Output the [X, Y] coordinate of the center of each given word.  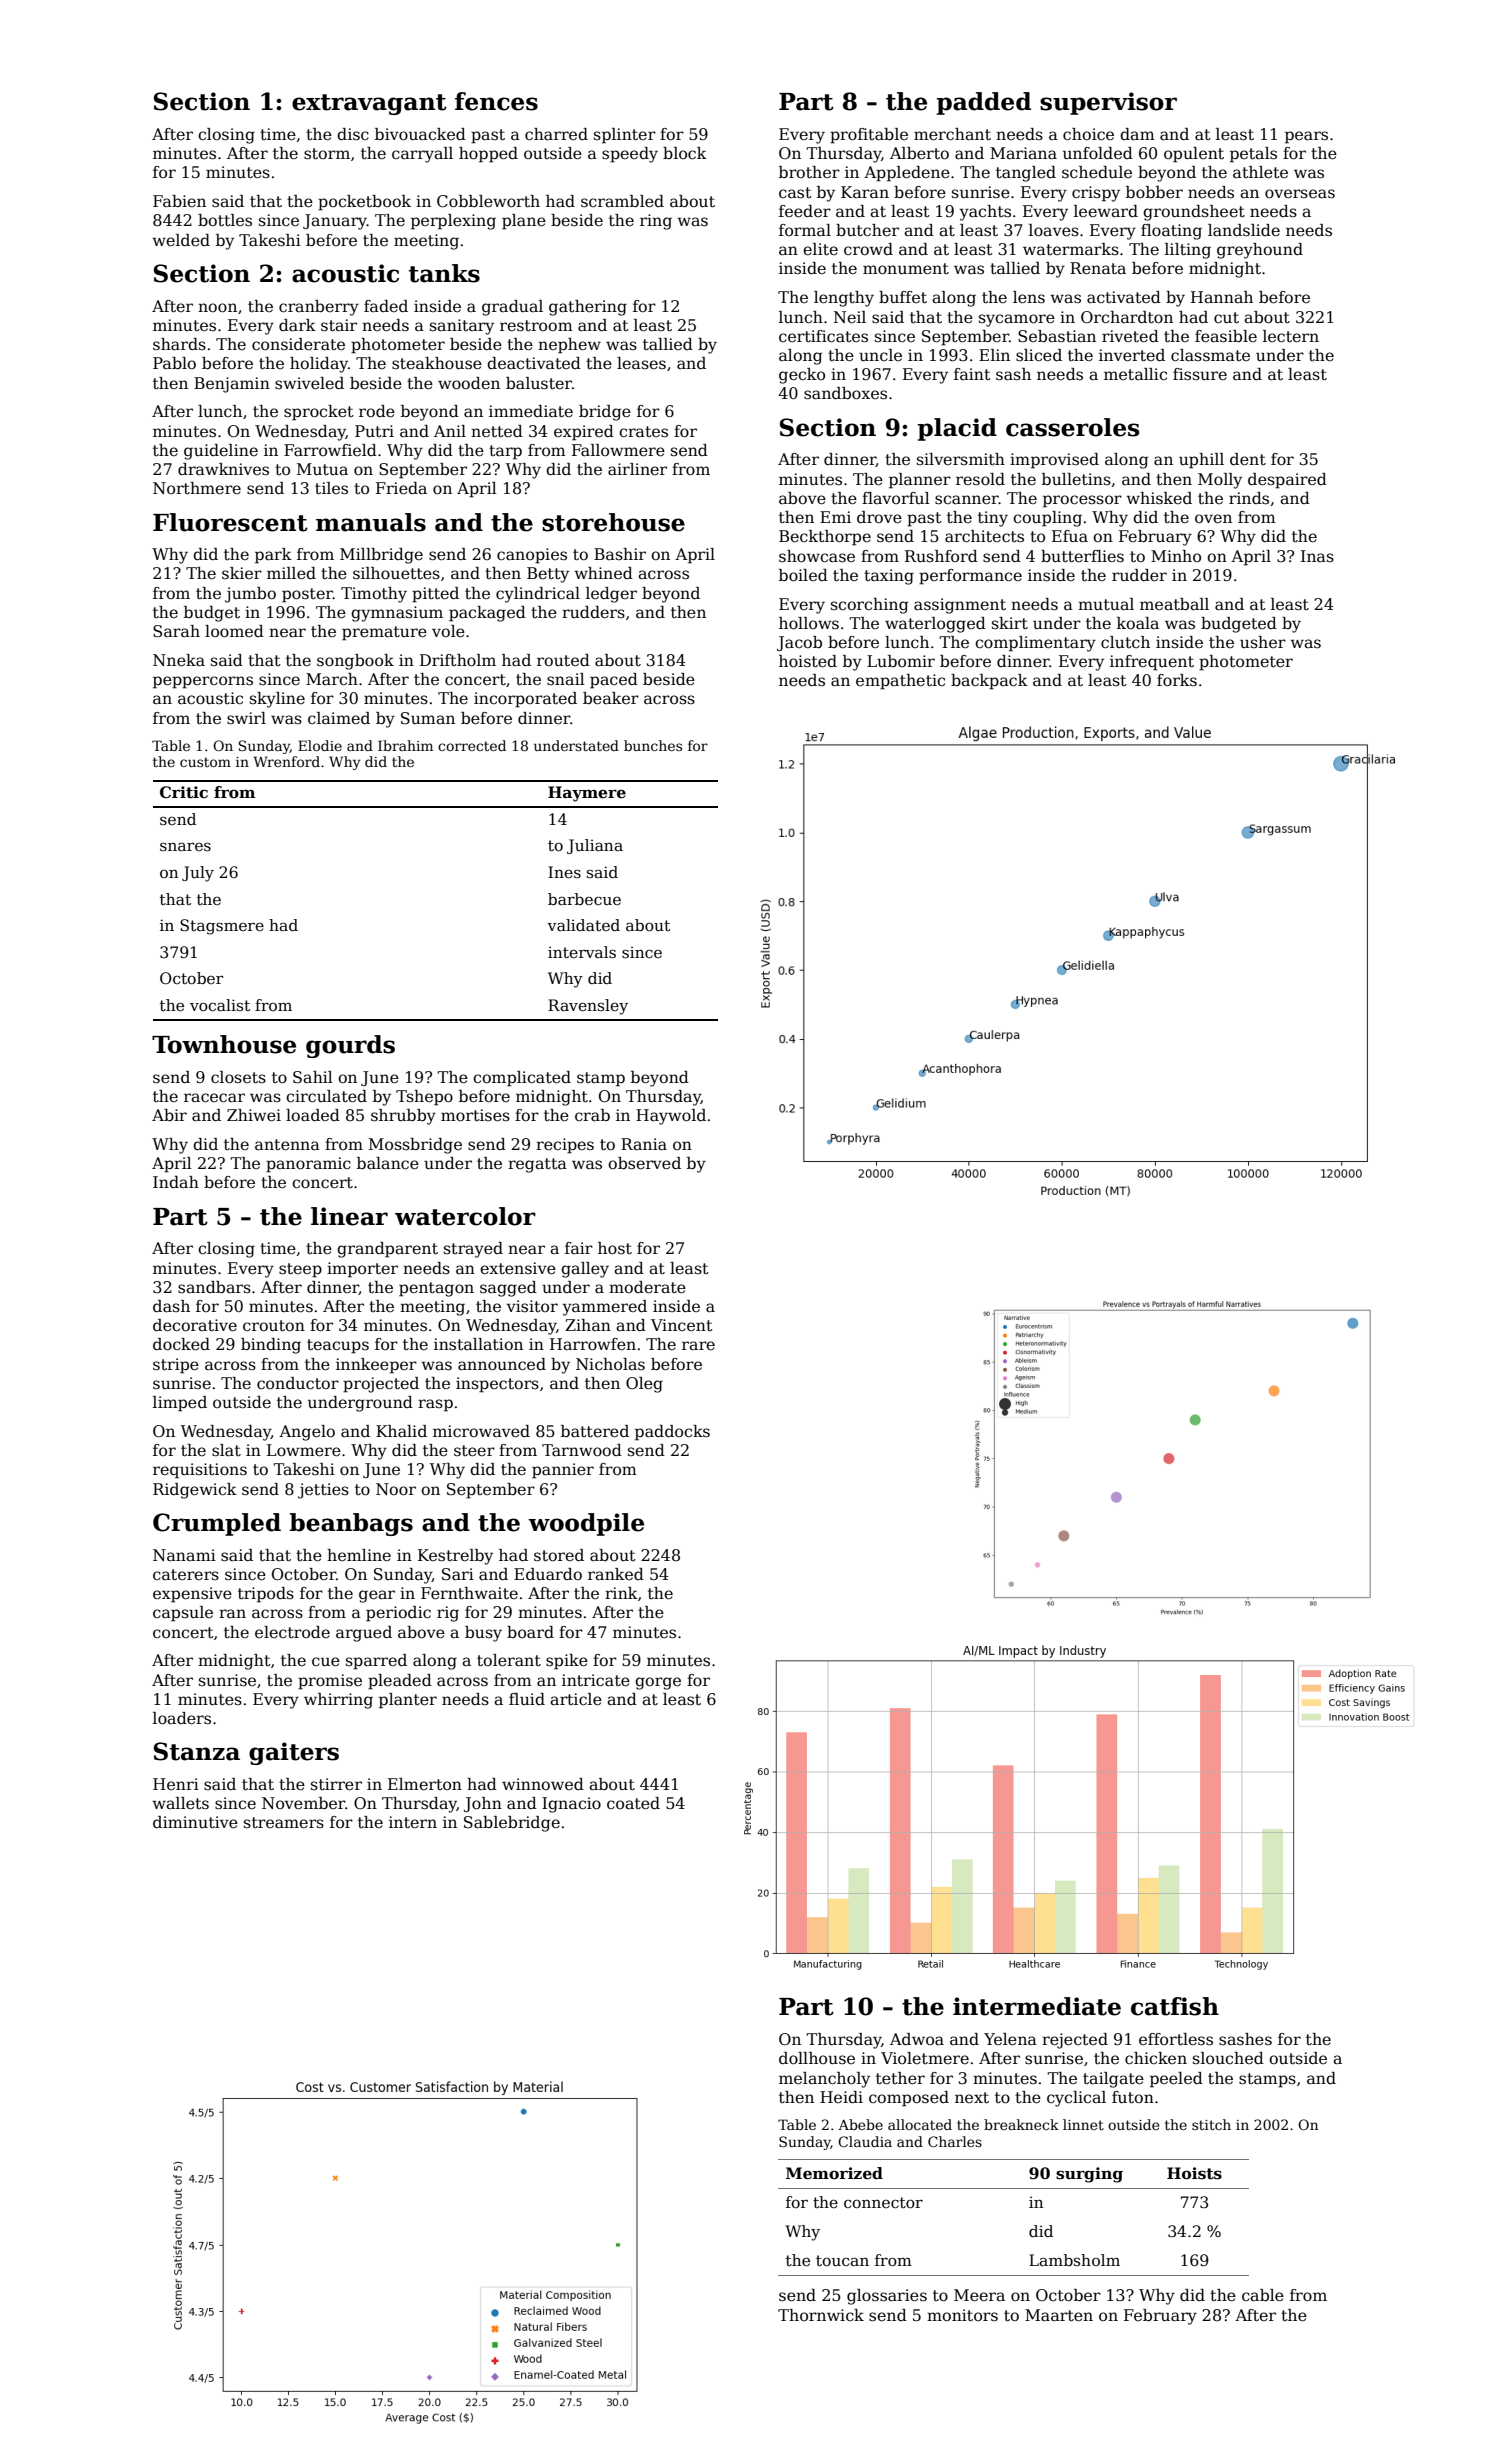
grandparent [387, 1250]
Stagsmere [222, 927]
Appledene [907, 174]
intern [413, 1822]
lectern [1291, 336]
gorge [658, 1683]
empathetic [900, 682]
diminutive [195, 1822]
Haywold [671, 1117]
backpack [989, 682]
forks [1177, 680]
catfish [1175, 2006]
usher [1263, 642]
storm [327, 154]
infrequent [1152, 663]
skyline [277, 700]
